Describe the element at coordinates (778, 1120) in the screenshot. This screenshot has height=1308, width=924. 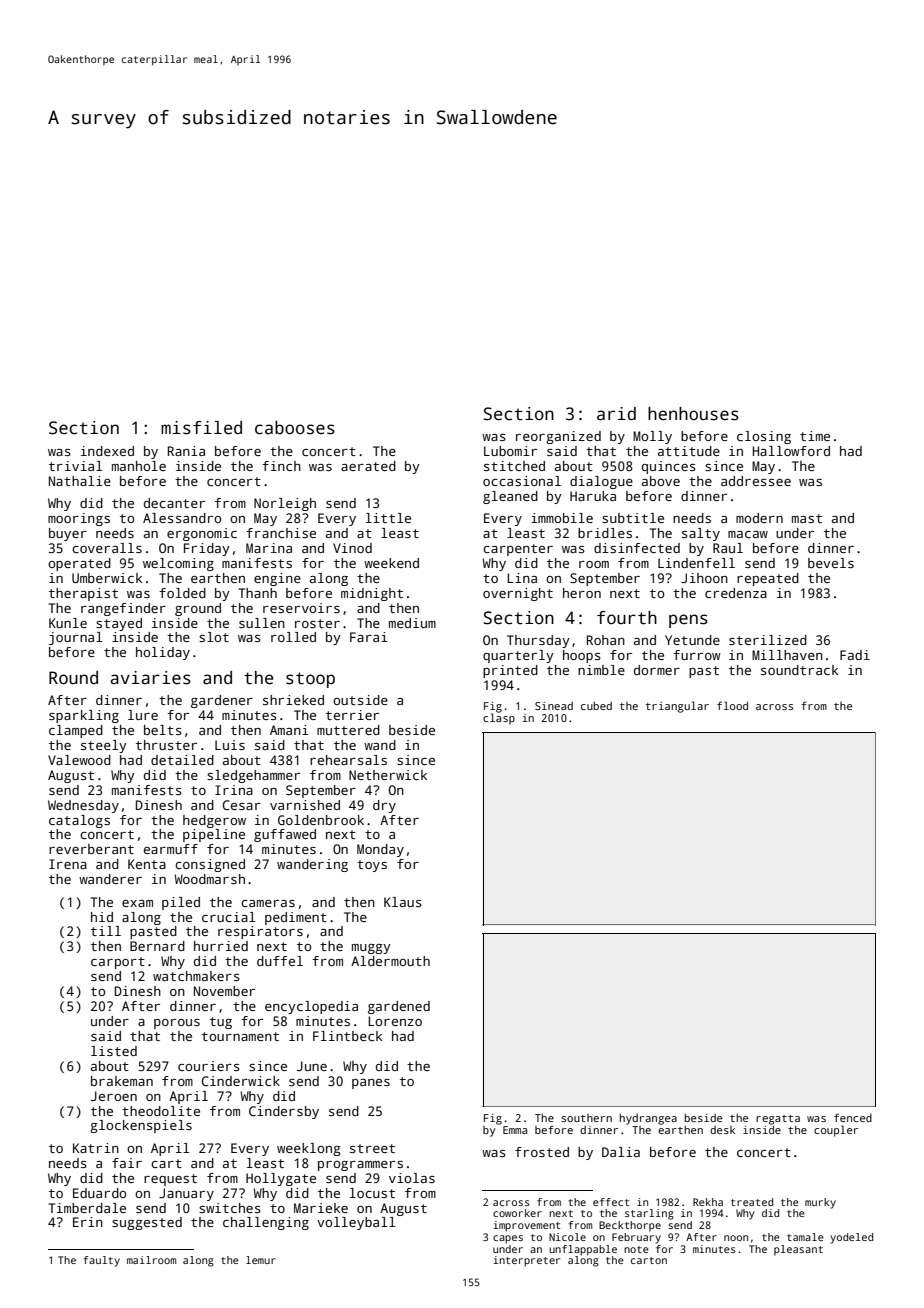
I see `regatta` at that location.
